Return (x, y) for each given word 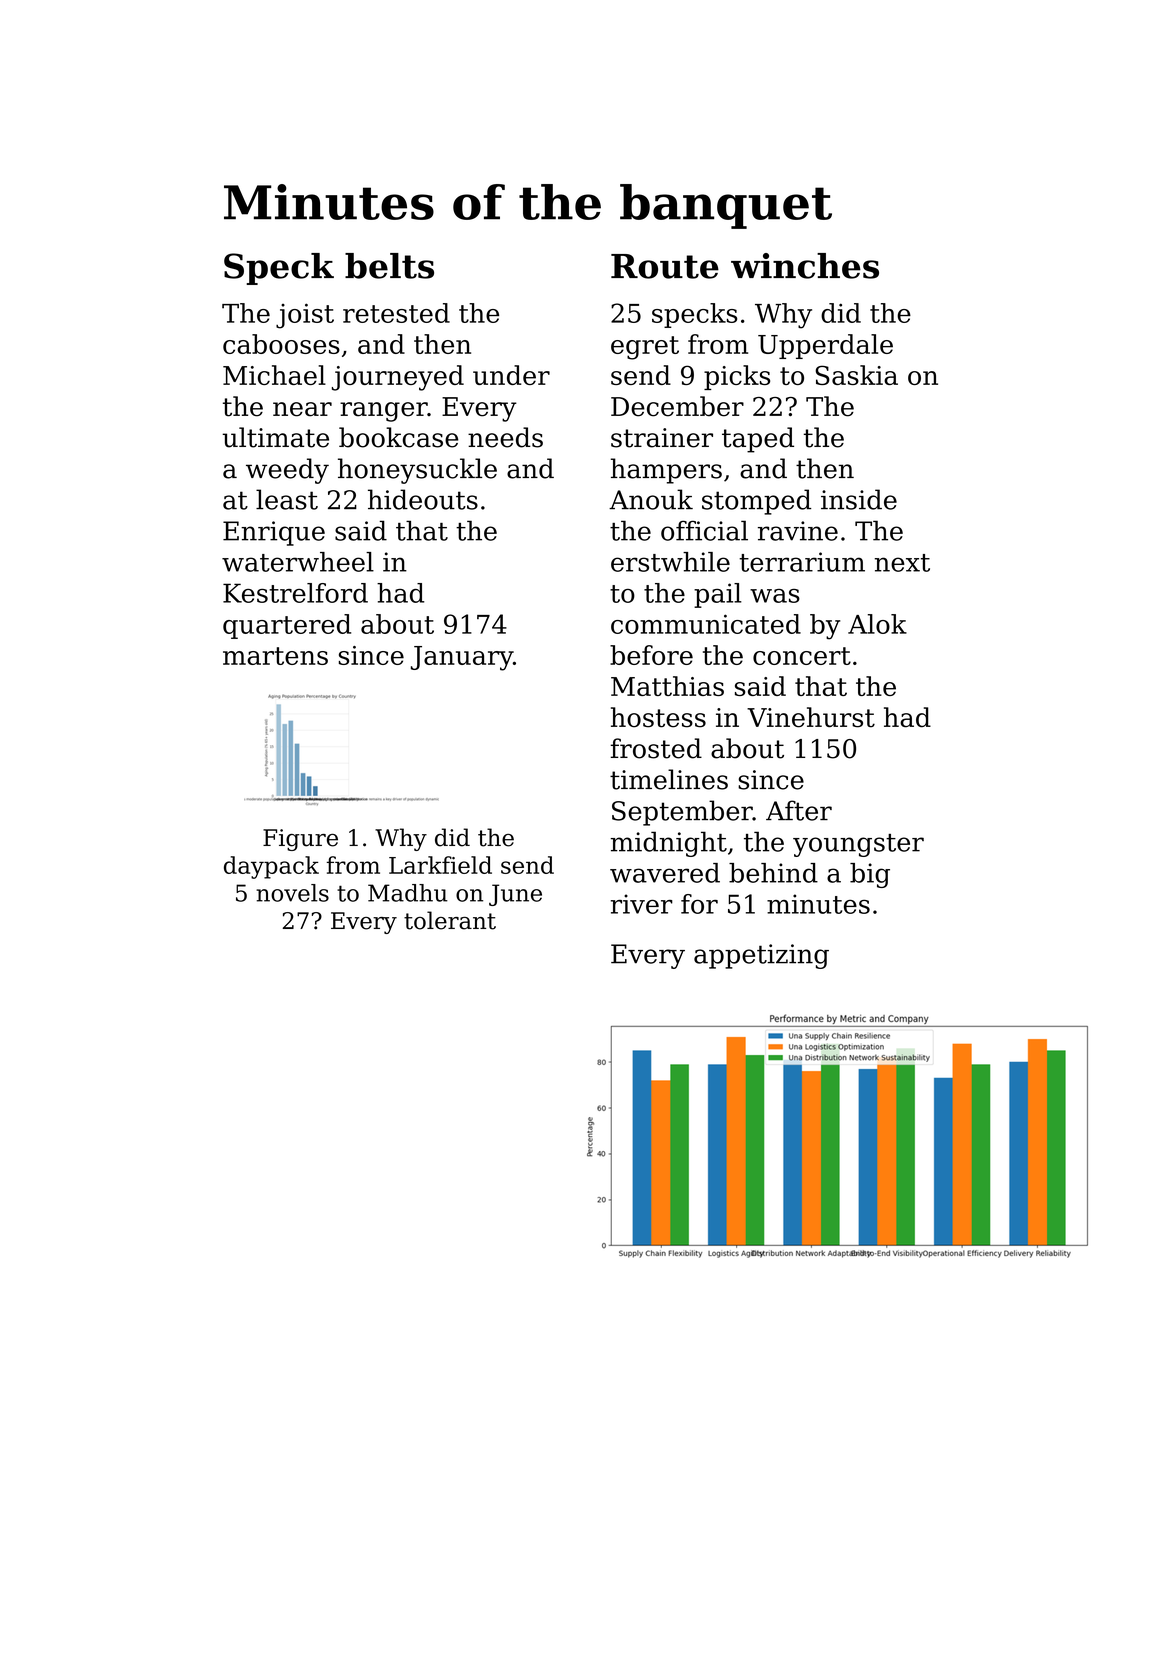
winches (805, 266)
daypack (271, 867)
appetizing (761, 956)
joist (305, 316)
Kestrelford (295, 593)
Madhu (408, 893)
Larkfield (440, 865)
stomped (756, 502)
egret (645, 348)
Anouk (651, 499)
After (799, 810)
